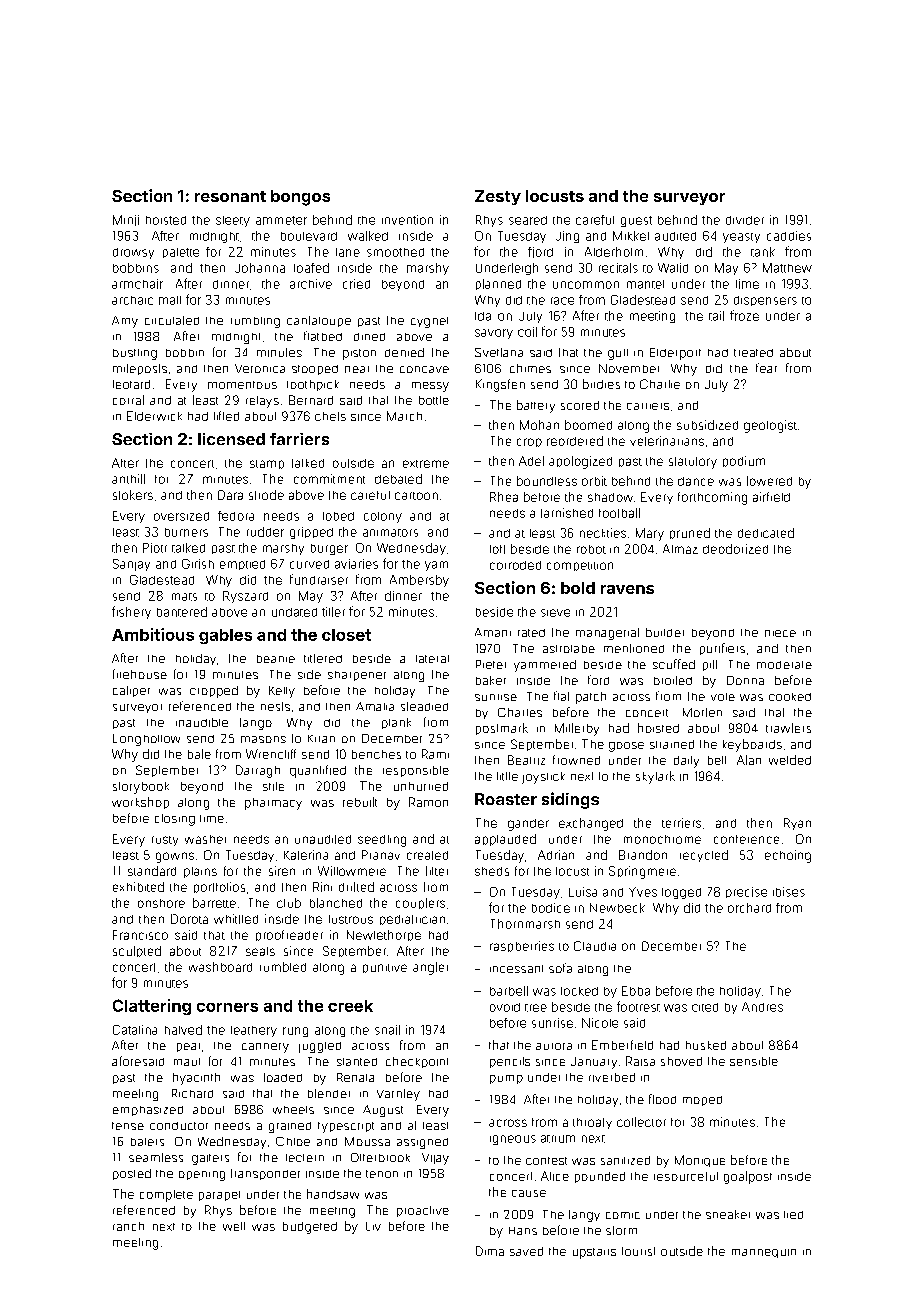 The height and width of the screenshot is (1308, 924). Describe the element at coordinates (126, 220) in the screenshot. I see `Minji` at that location.
